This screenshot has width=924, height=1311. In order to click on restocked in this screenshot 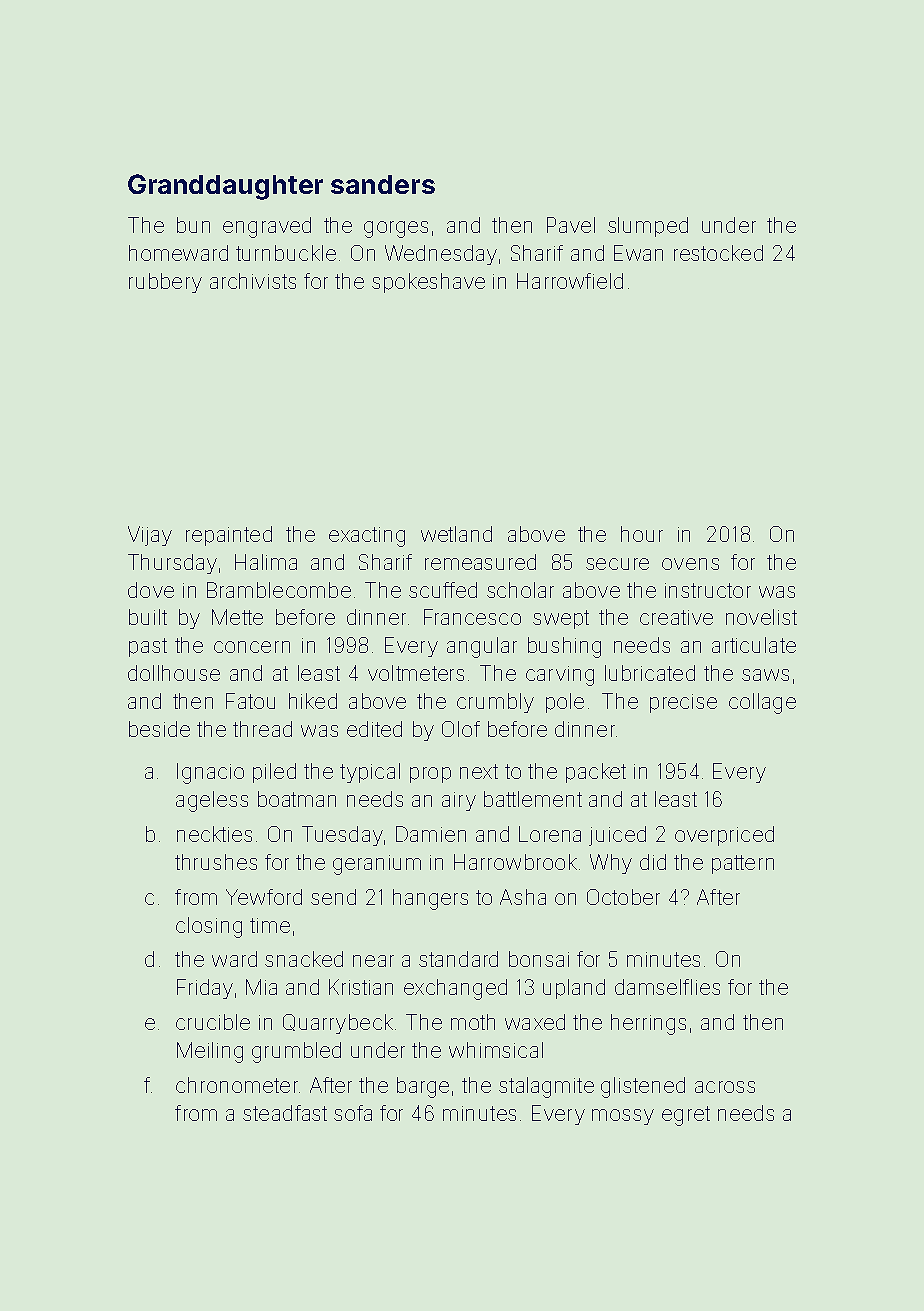, I will do `click(718, 253)`.
